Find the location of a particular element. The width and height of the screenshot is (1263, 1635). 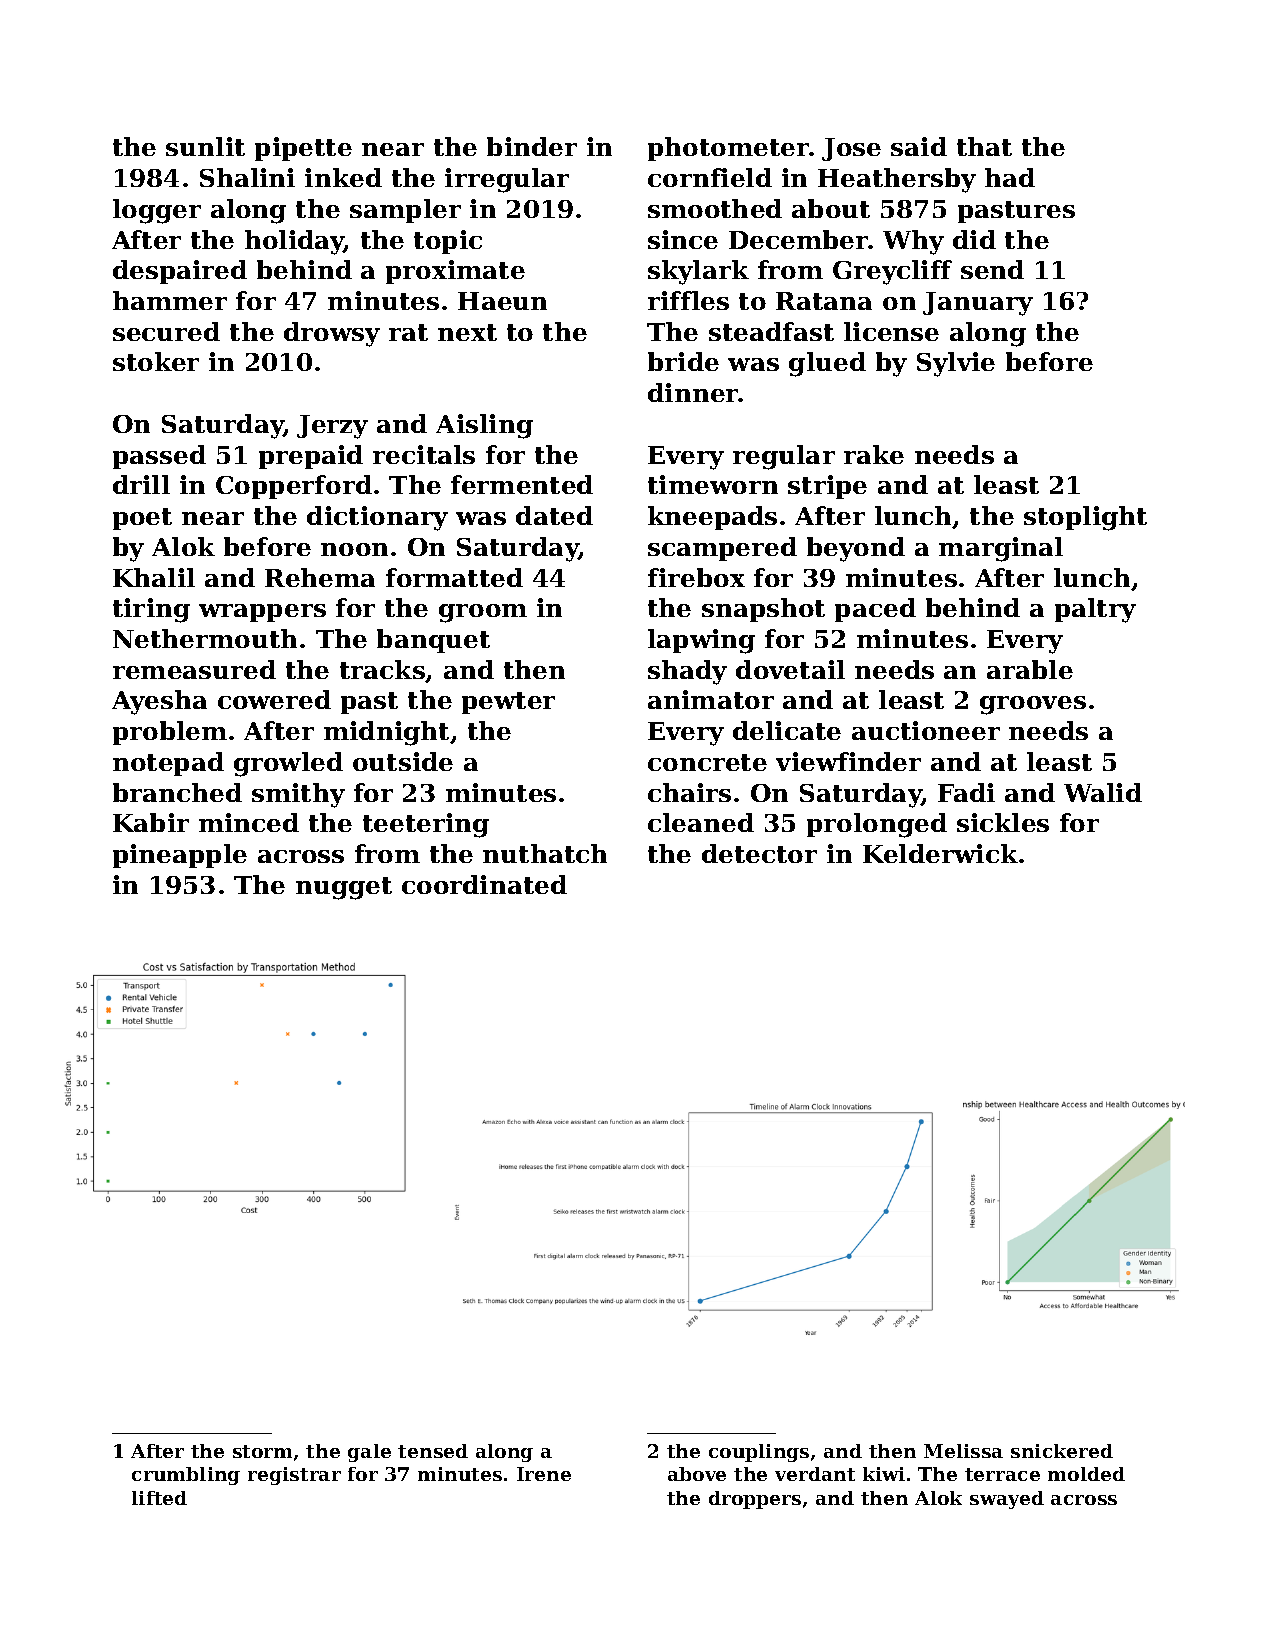

coordinated is located at coordinates (484, 884).
